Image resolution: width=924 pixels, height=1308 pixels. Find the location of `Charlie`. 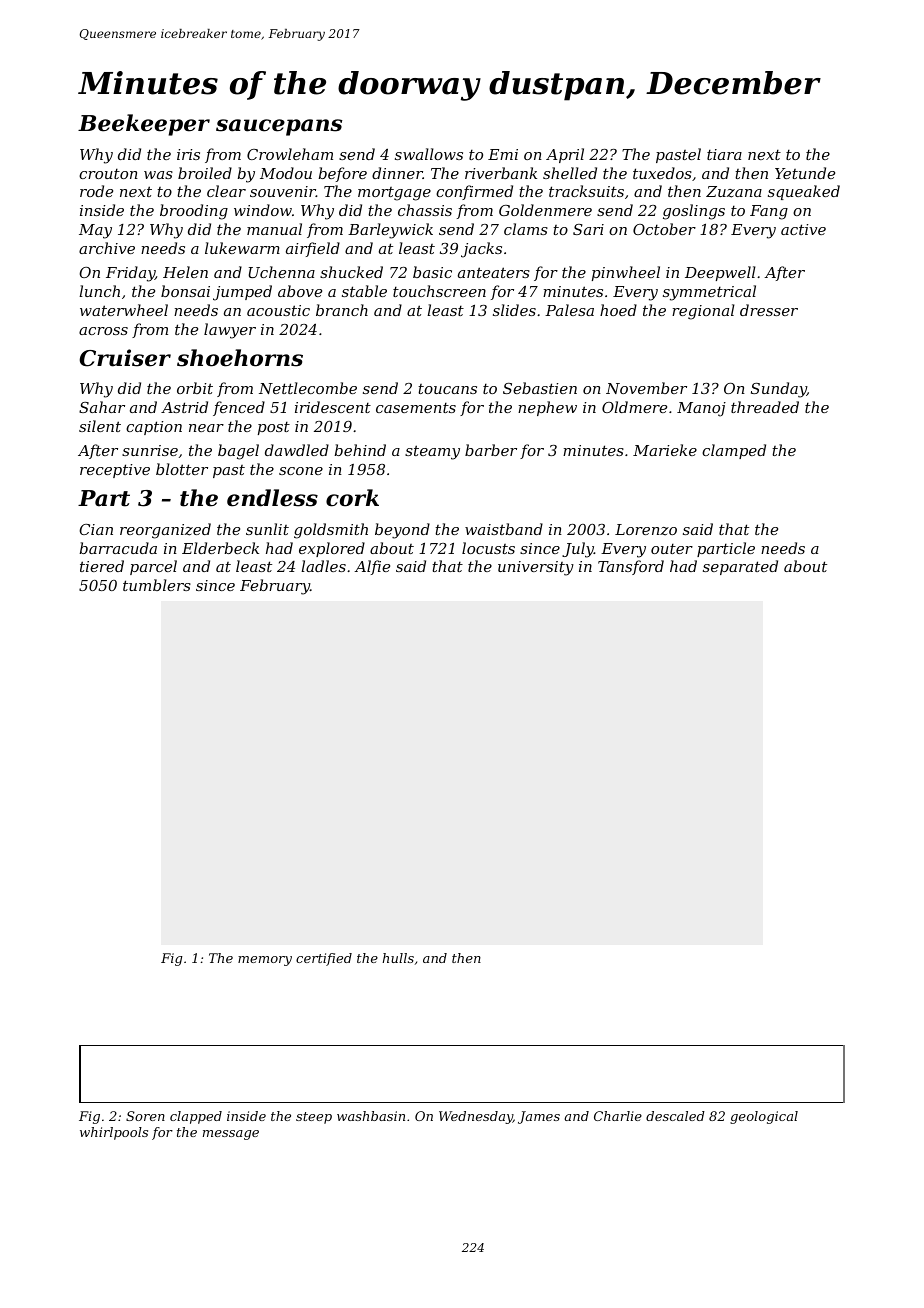

Charlie is located at coordinates (618, 1116).
